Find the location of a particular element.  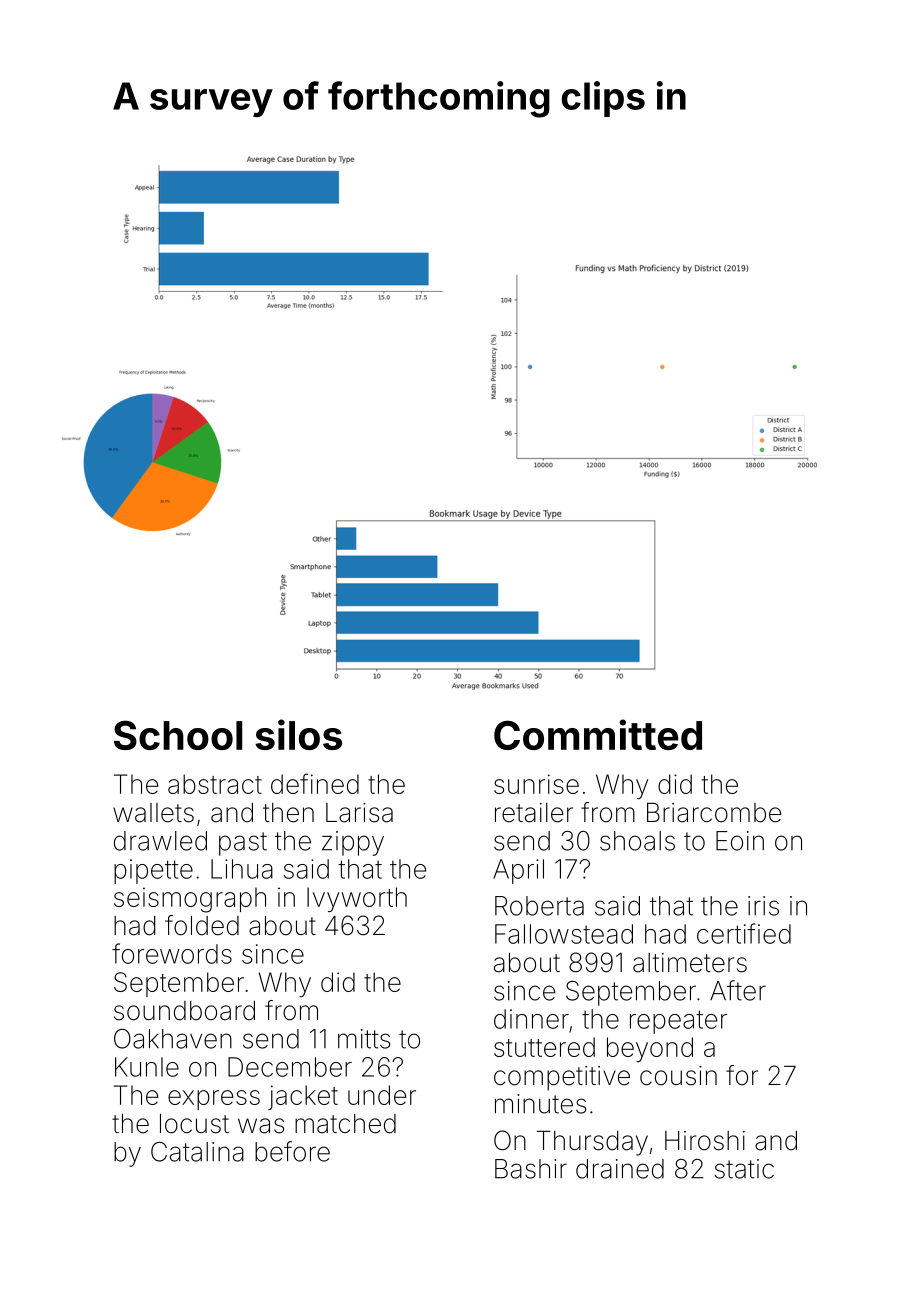

Bashir is located at coordinates (531, 1169).
